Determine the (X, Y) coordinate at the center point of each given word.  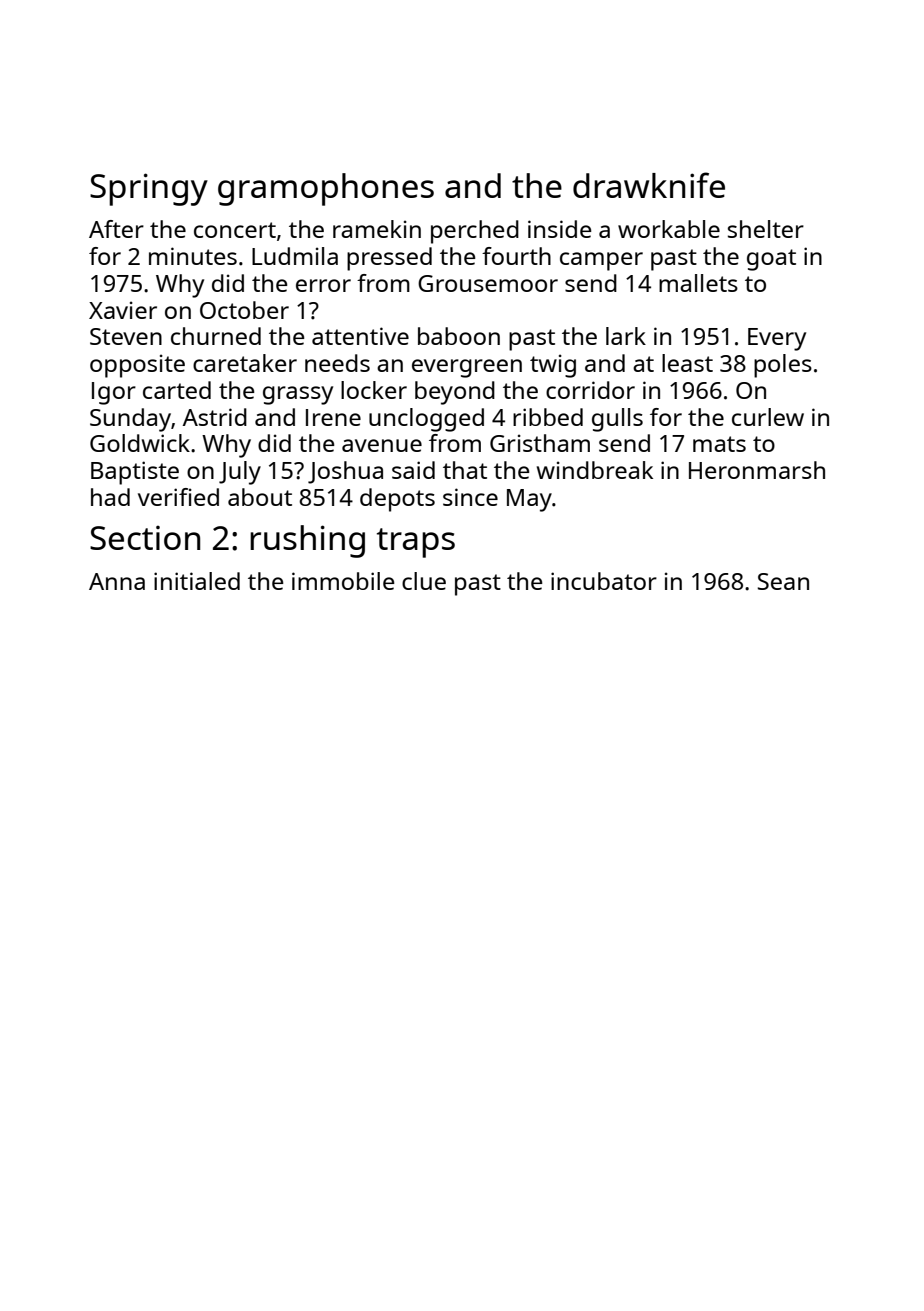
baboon (459, 336)
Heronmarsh (757, 470)
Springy (149, 189)
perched (475, 232)
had (110, 497)
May (529, 500)
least (687, 363)
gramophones (326, 189)
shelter (766, 229)
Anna (117, 581)
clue (424, 581)
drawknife (649, 185)
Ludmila (295, 256)
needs (337, 363)
